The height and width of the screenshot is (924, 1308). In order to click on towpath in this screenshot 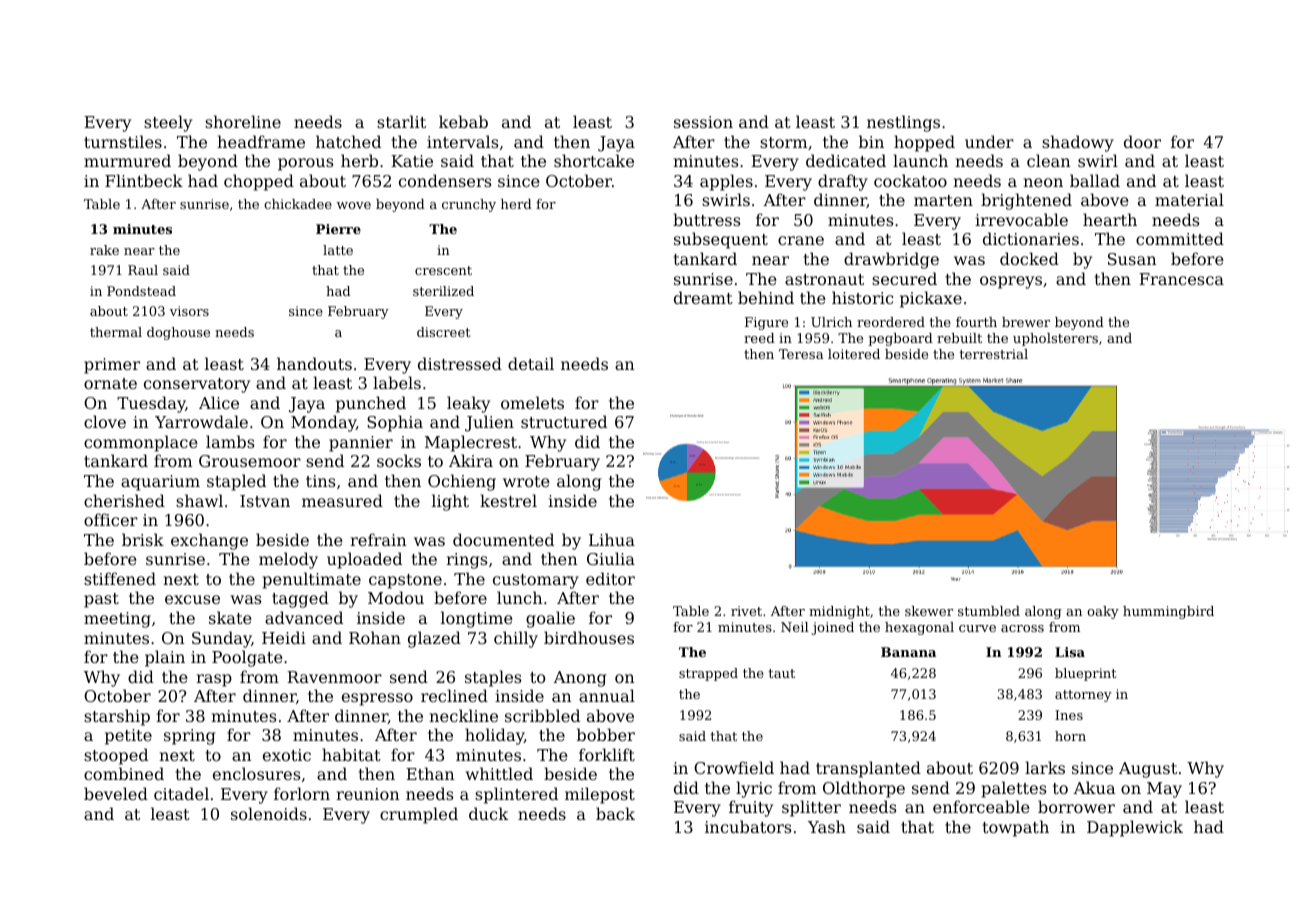, I will do `click(1016, 828)`.
